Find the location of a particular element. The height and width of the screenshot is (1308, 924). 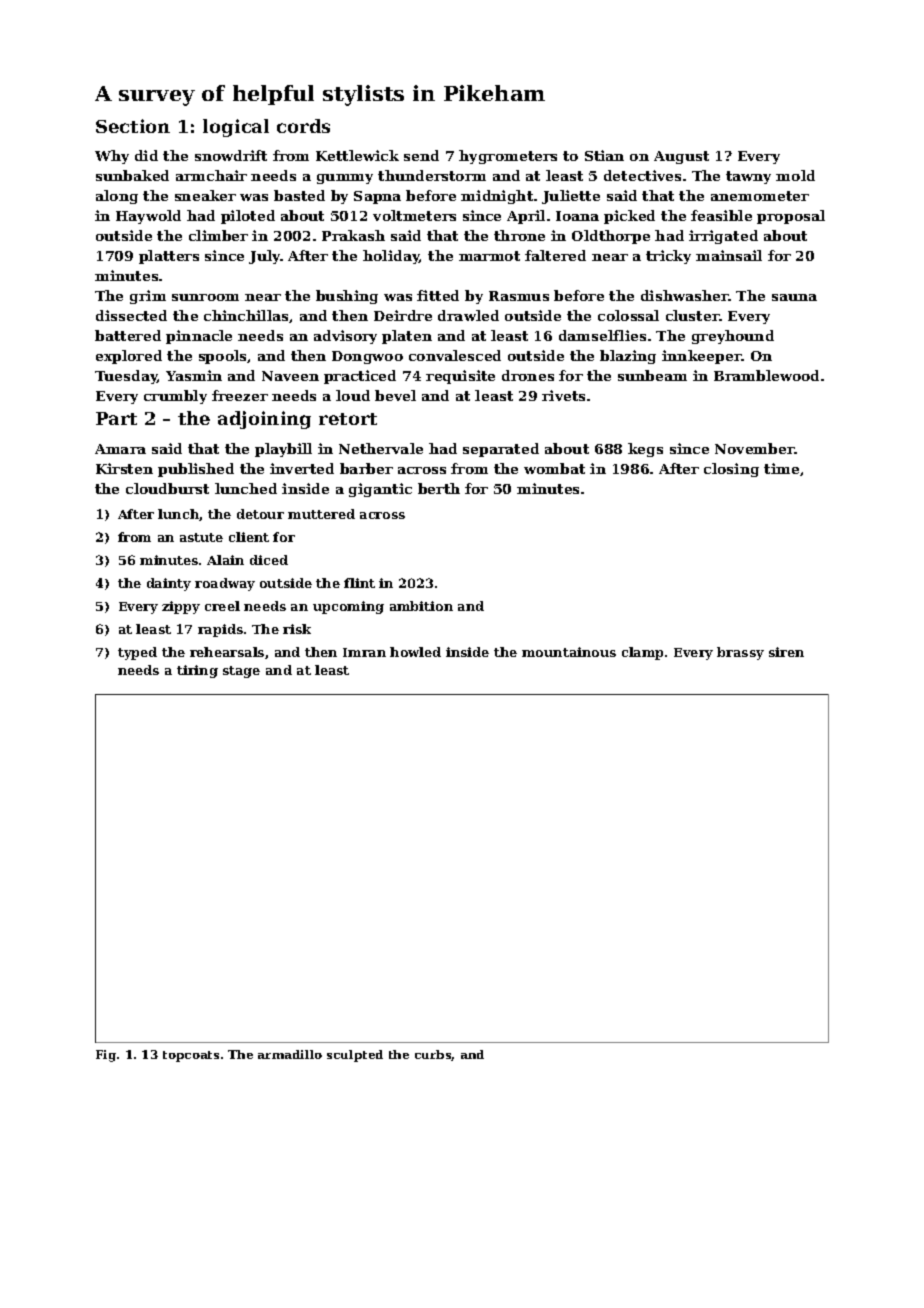

Alain is located at coordinates (225, 560).
